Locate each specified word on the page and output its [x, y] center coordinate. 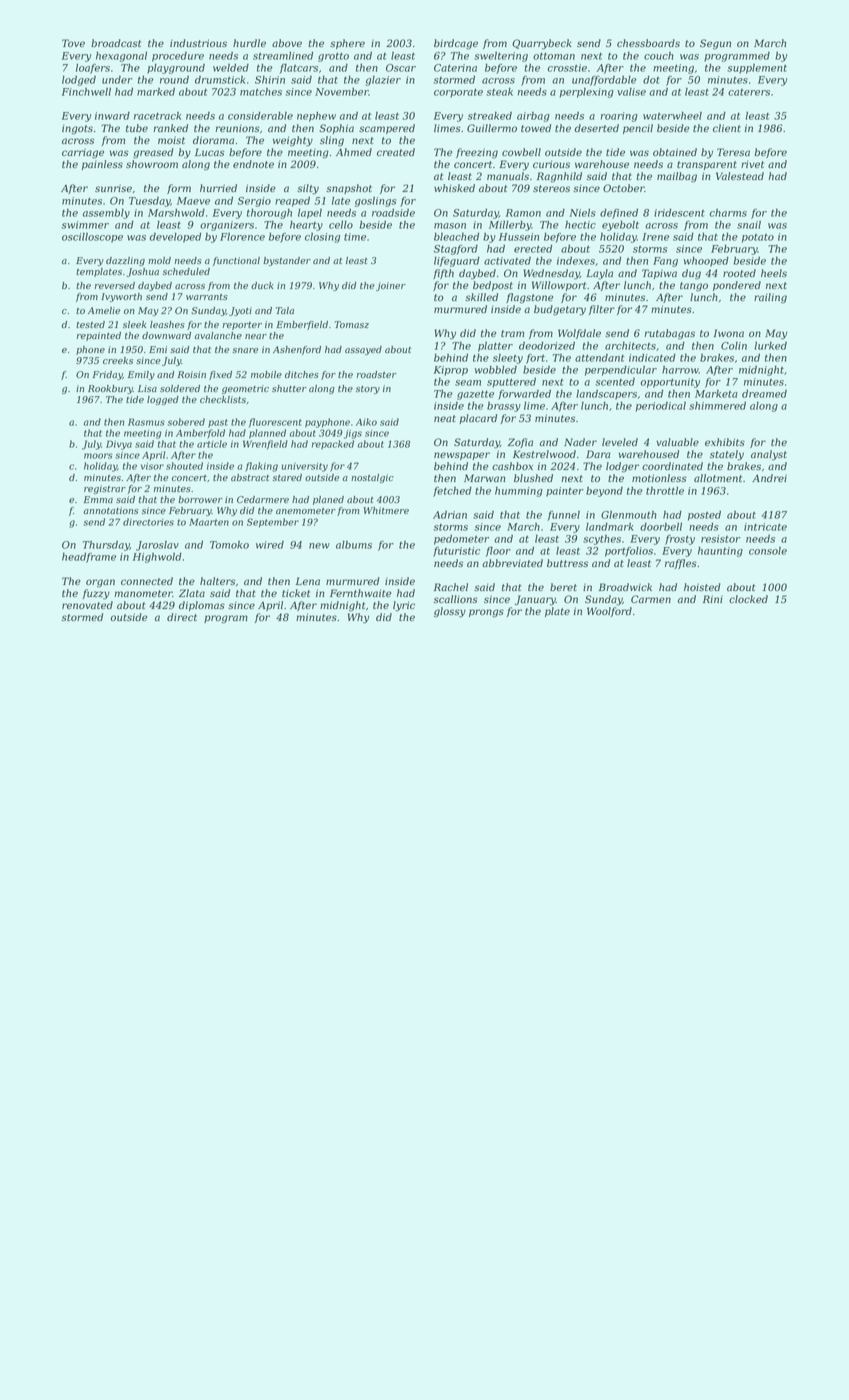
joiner [391, 286]
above [287, 43]
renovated [87, 605]
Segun [715, 44]
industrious [198, 43]
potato [758, 238]
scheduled [186, 271]
